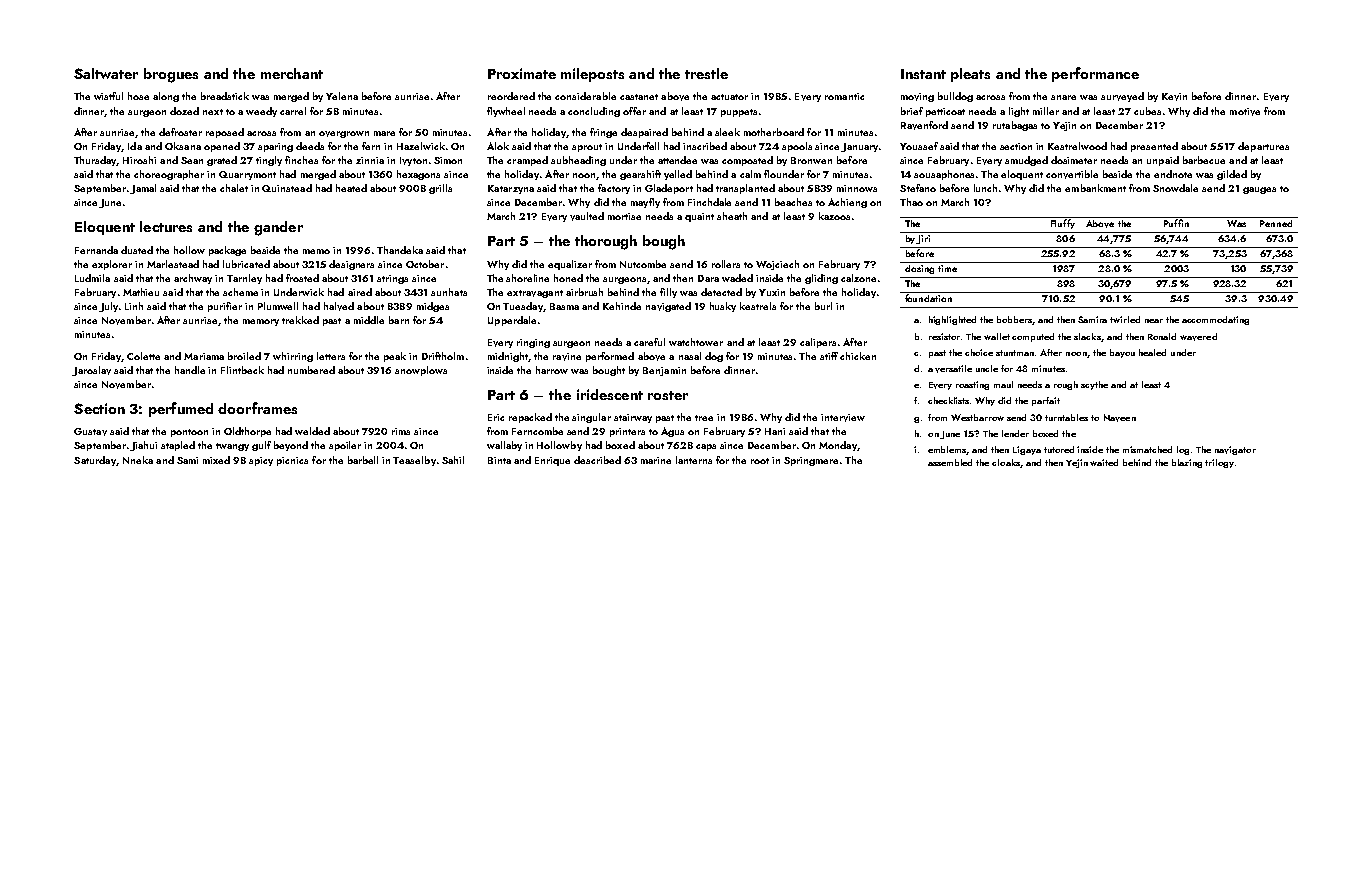 The width and height of the page is (1372, 887). Describe the element at coordinates (287, 188) in the page. I see `Quinstead` at that location.
